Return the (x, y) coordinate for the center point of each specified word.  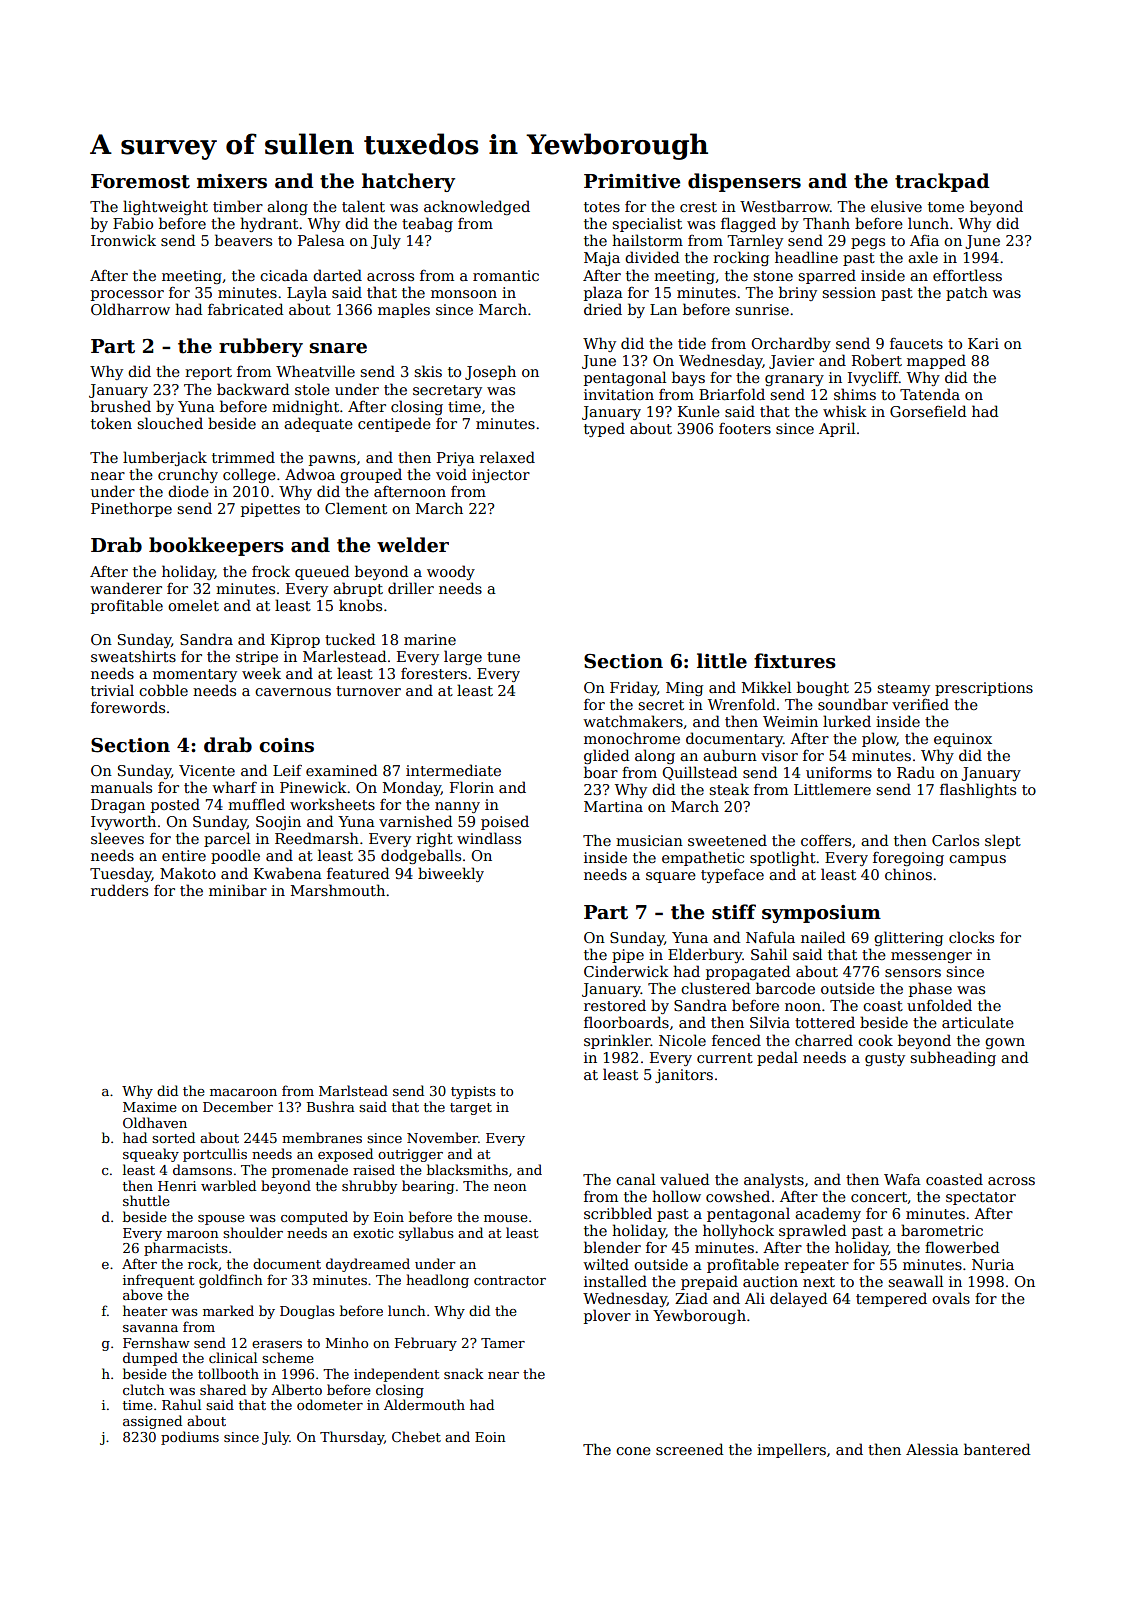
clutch (144, 1389)
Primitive (632, 181)
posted (175, 805)
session (849, 292)
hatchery (408, 182)
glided (607, 756)
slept (1003, 841)
